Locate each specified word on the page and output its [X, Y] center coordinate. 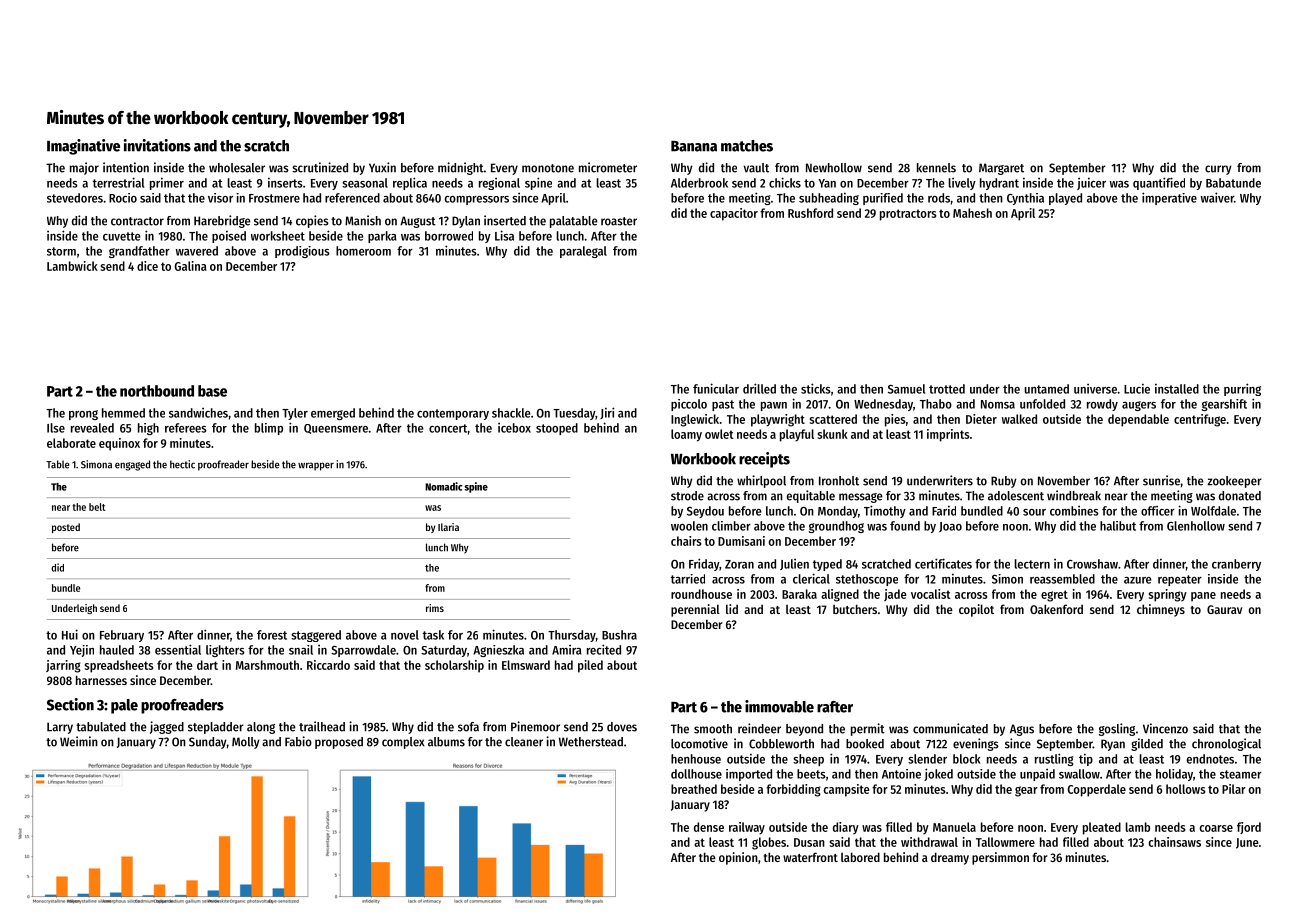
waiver [1217, 197]
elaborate [71, 443]
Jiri [607, 413]
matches [747, 146]
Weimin [79, 741]
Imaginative [83, 147]
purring [1242, 389]
